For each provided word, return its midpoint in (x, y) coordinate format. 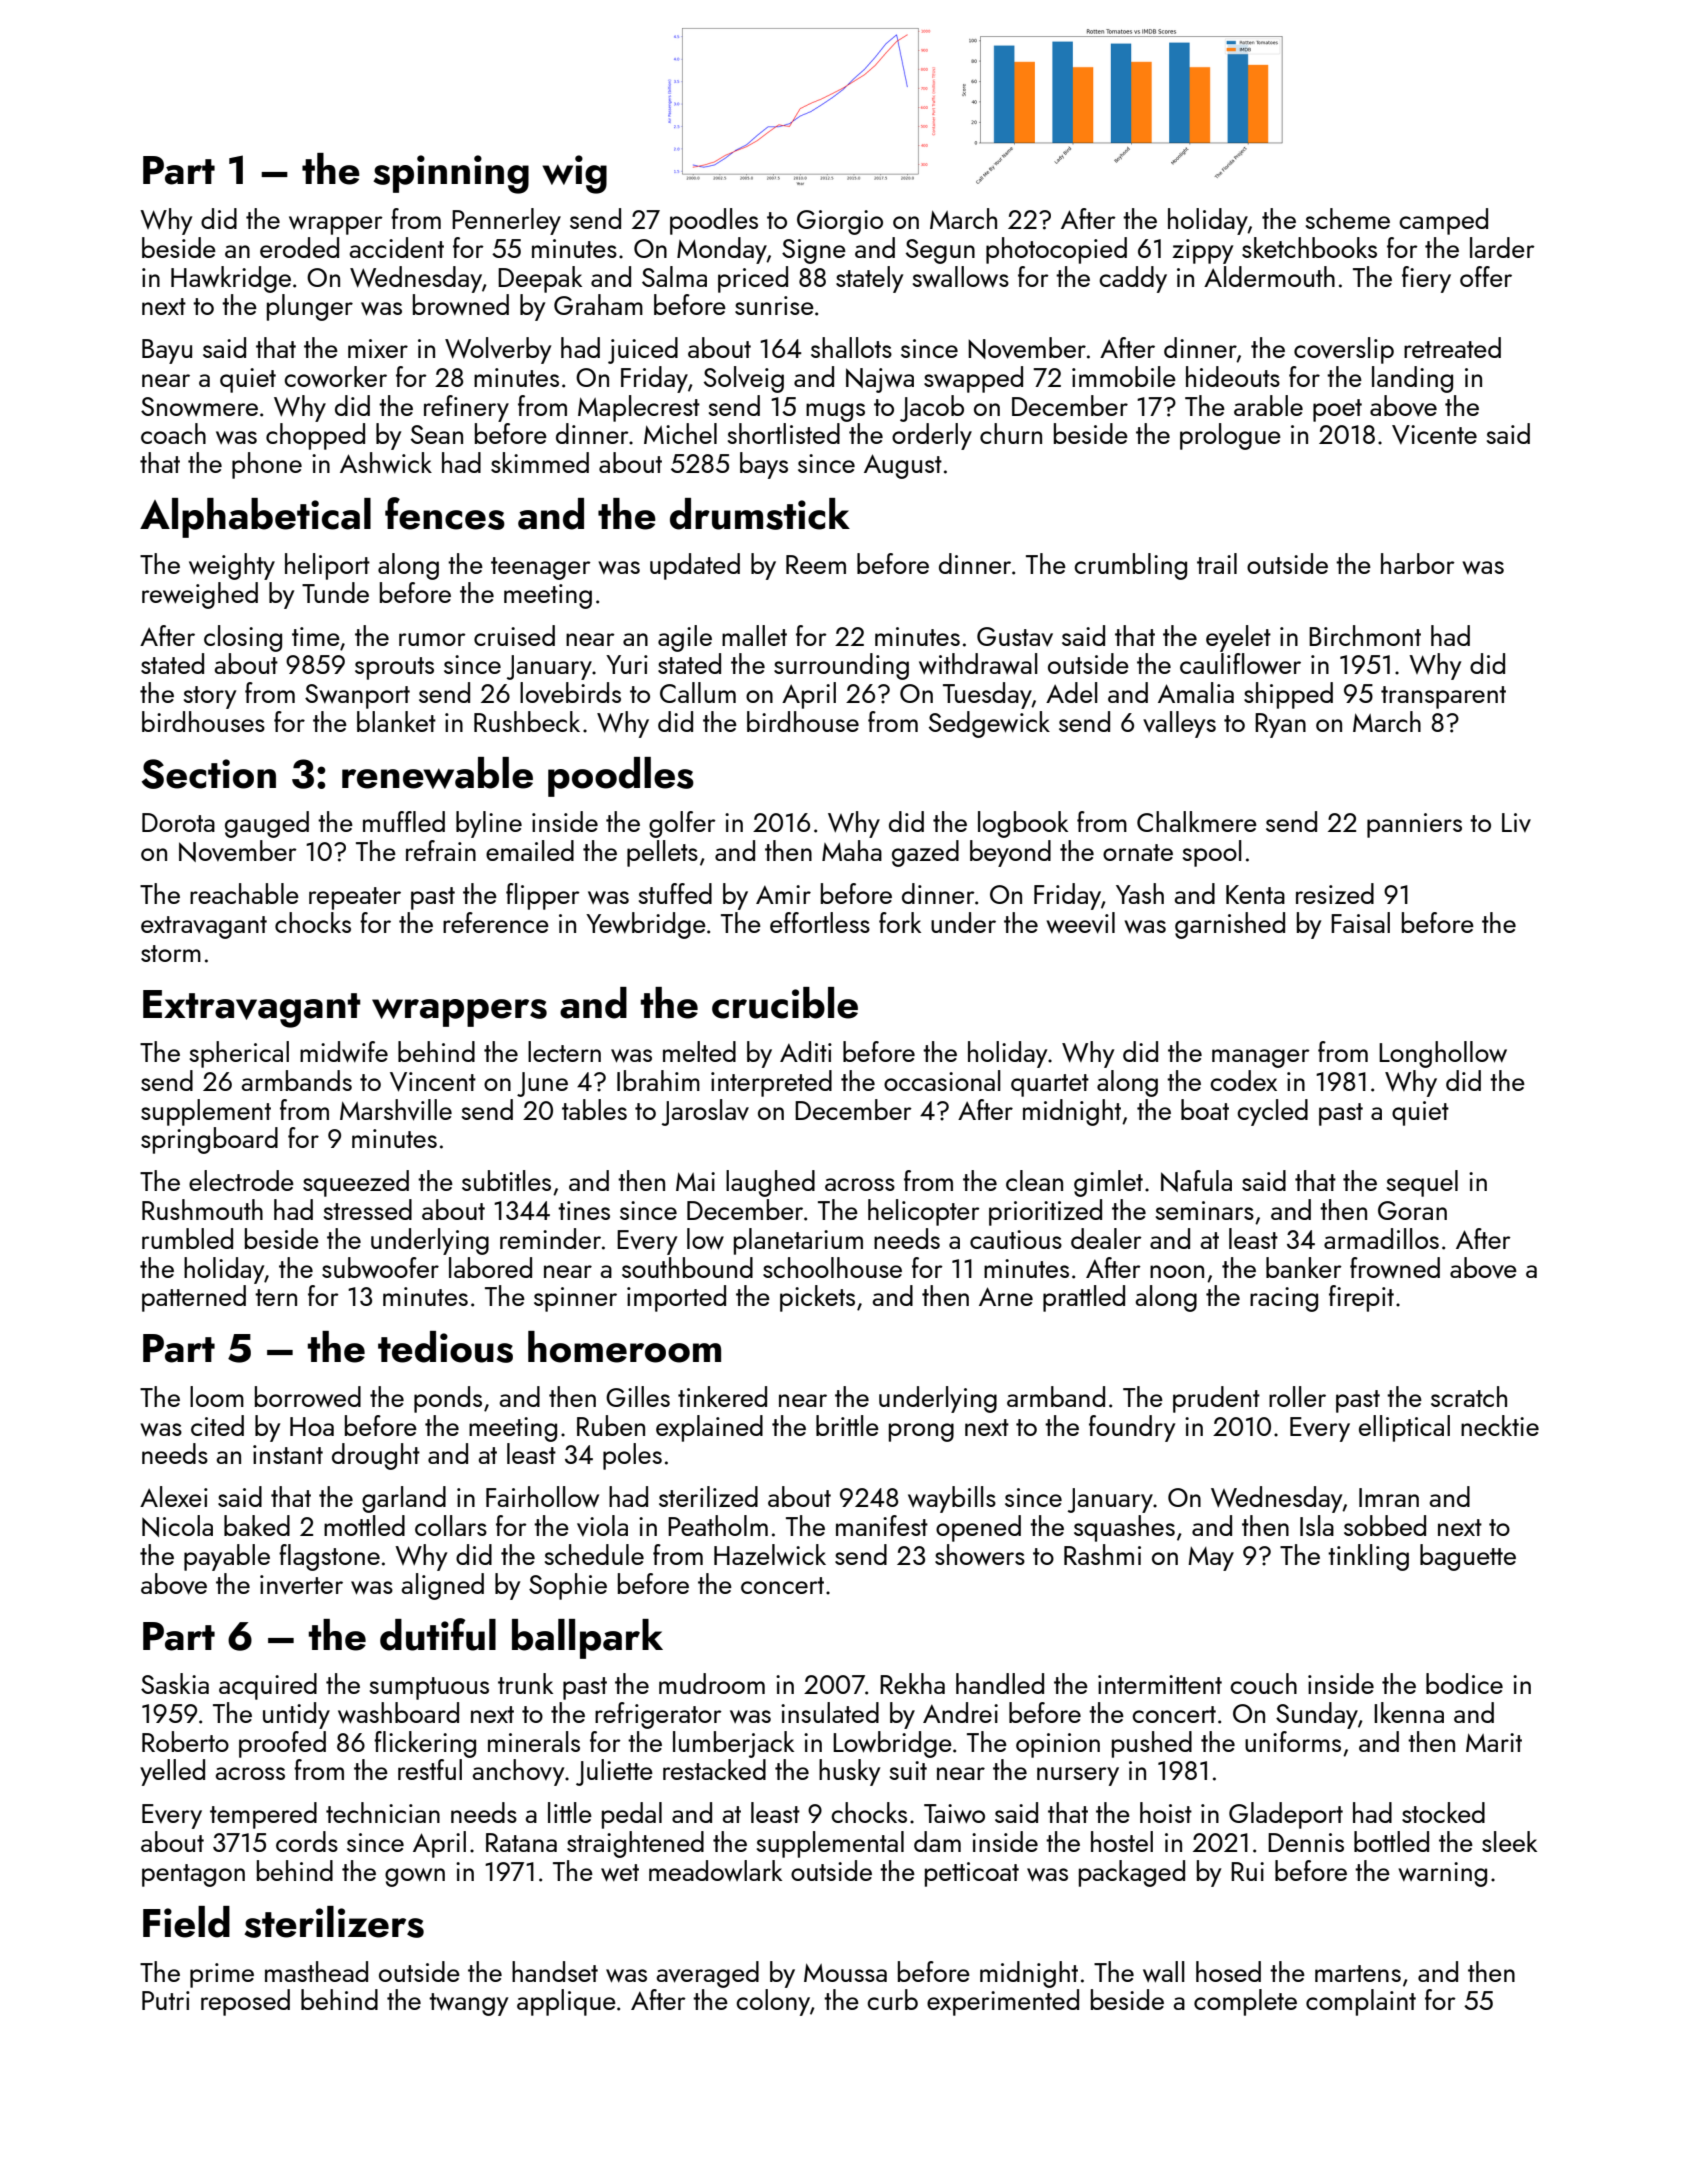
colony (773, 2002)
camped (1443, 221)
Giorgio (840, 222)
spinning (451, 174)
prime (222, 1975)
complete (1245, 2002)
